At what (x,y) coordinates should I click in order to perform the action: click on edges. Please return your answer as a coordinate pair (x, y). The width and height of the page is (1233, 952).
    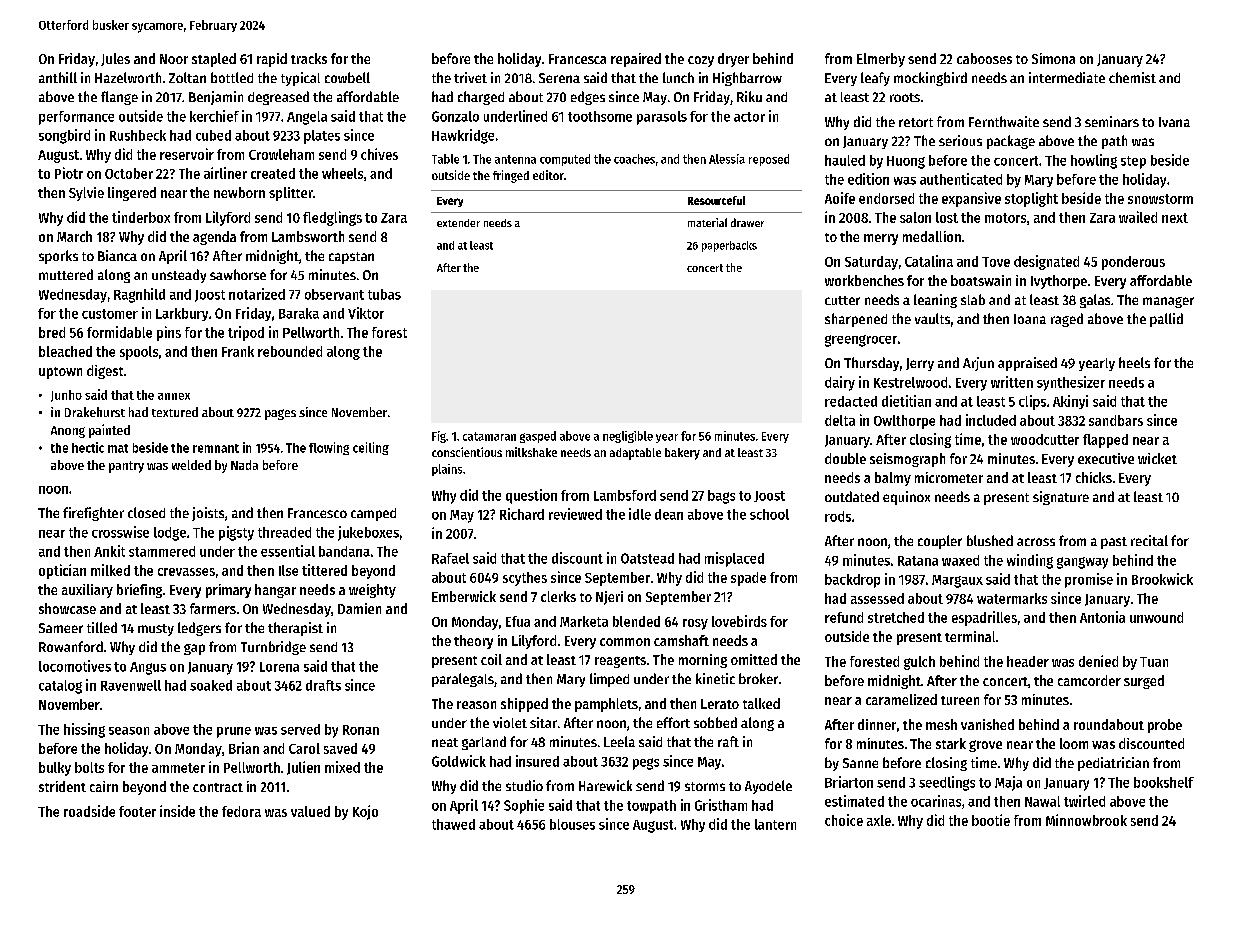
    Looking at the image, I should click on (588, 98).
